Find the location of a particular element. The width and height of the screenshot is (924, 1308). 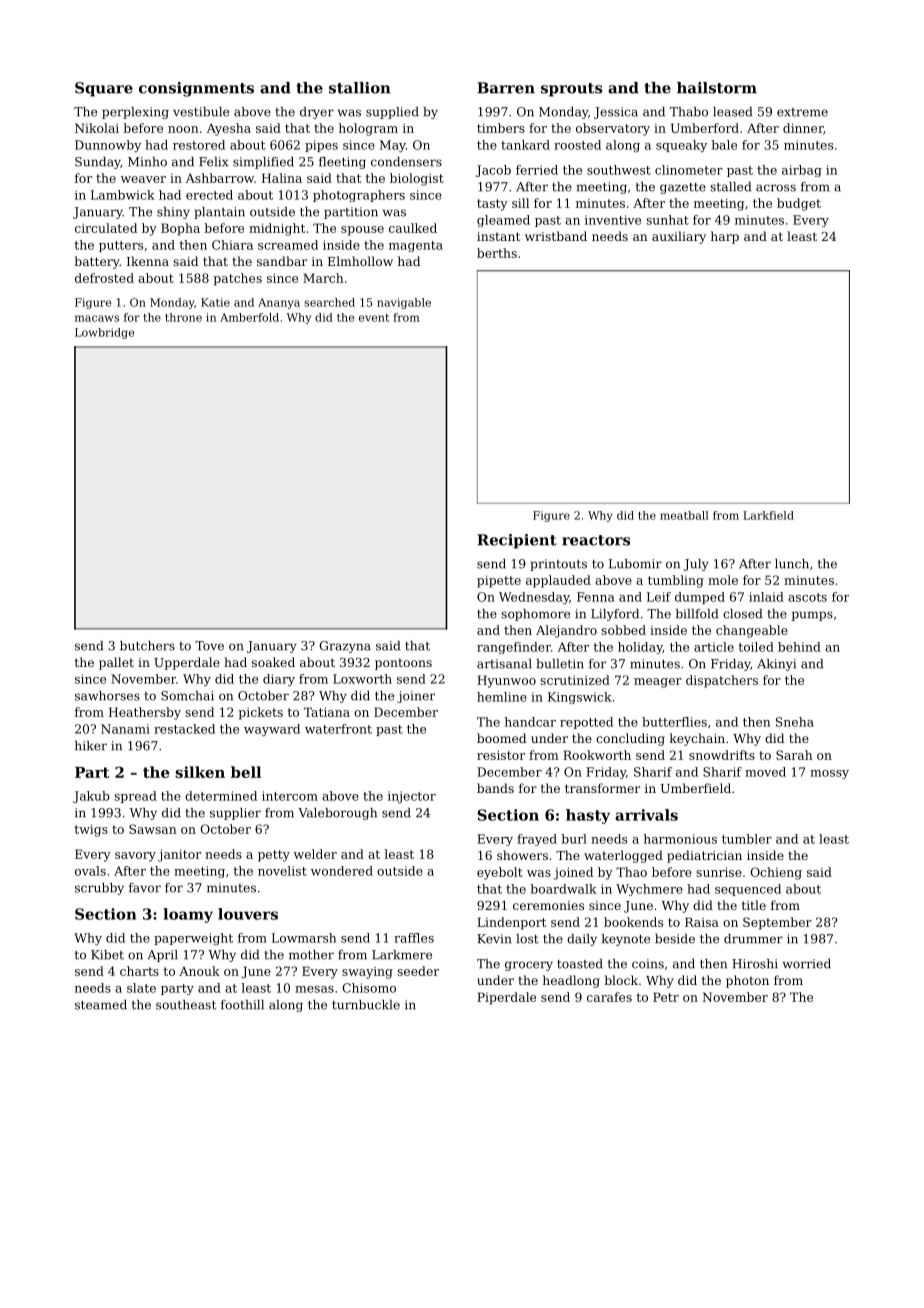

turnbuckle is located at coordinates (366, 1005).
